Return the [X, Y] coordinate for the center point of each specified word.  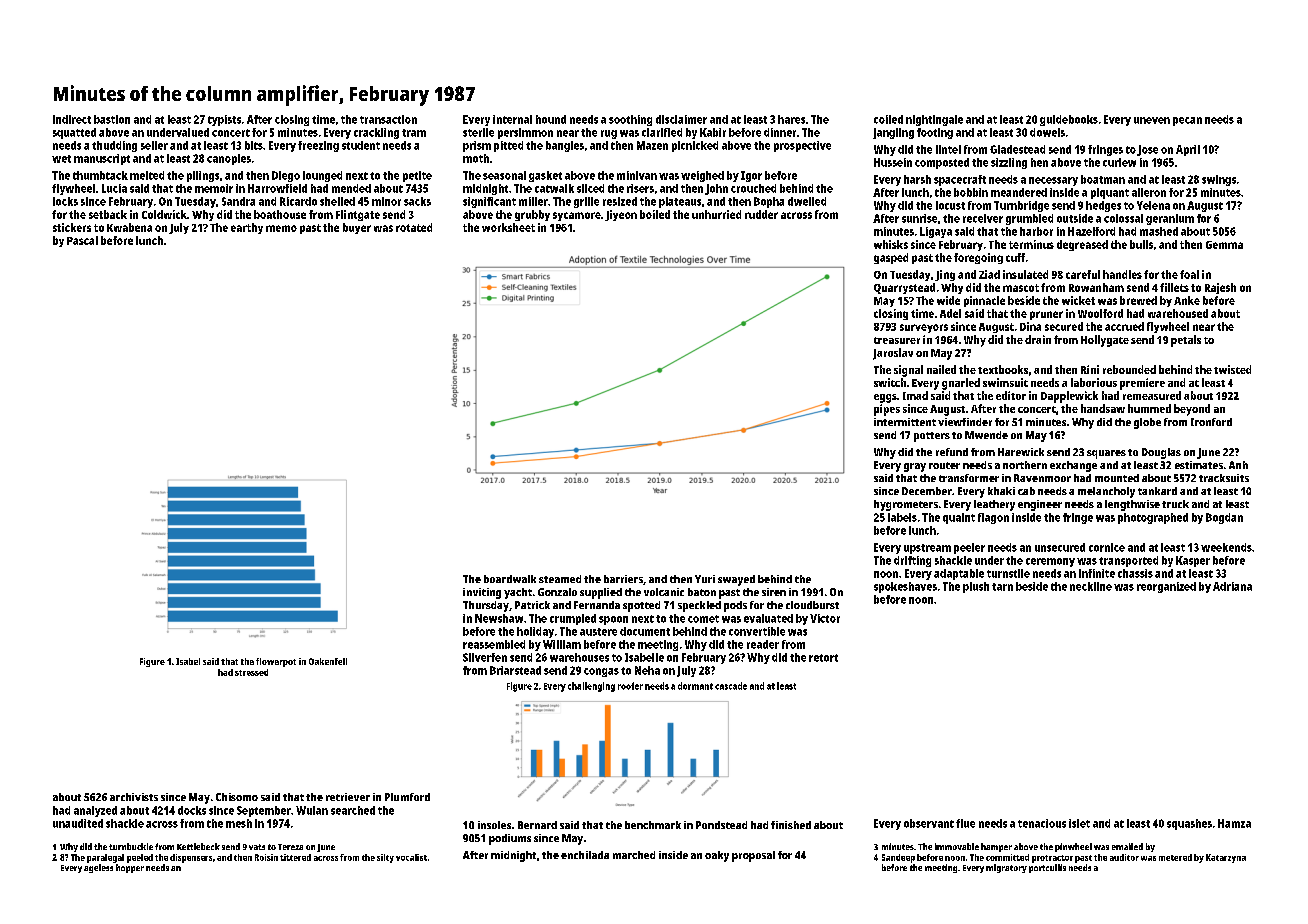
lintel [948, 149]
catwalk [554, 188]
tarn [1002, 587]
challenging [591, 687]
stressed [251, 672]
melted [147, 175]
